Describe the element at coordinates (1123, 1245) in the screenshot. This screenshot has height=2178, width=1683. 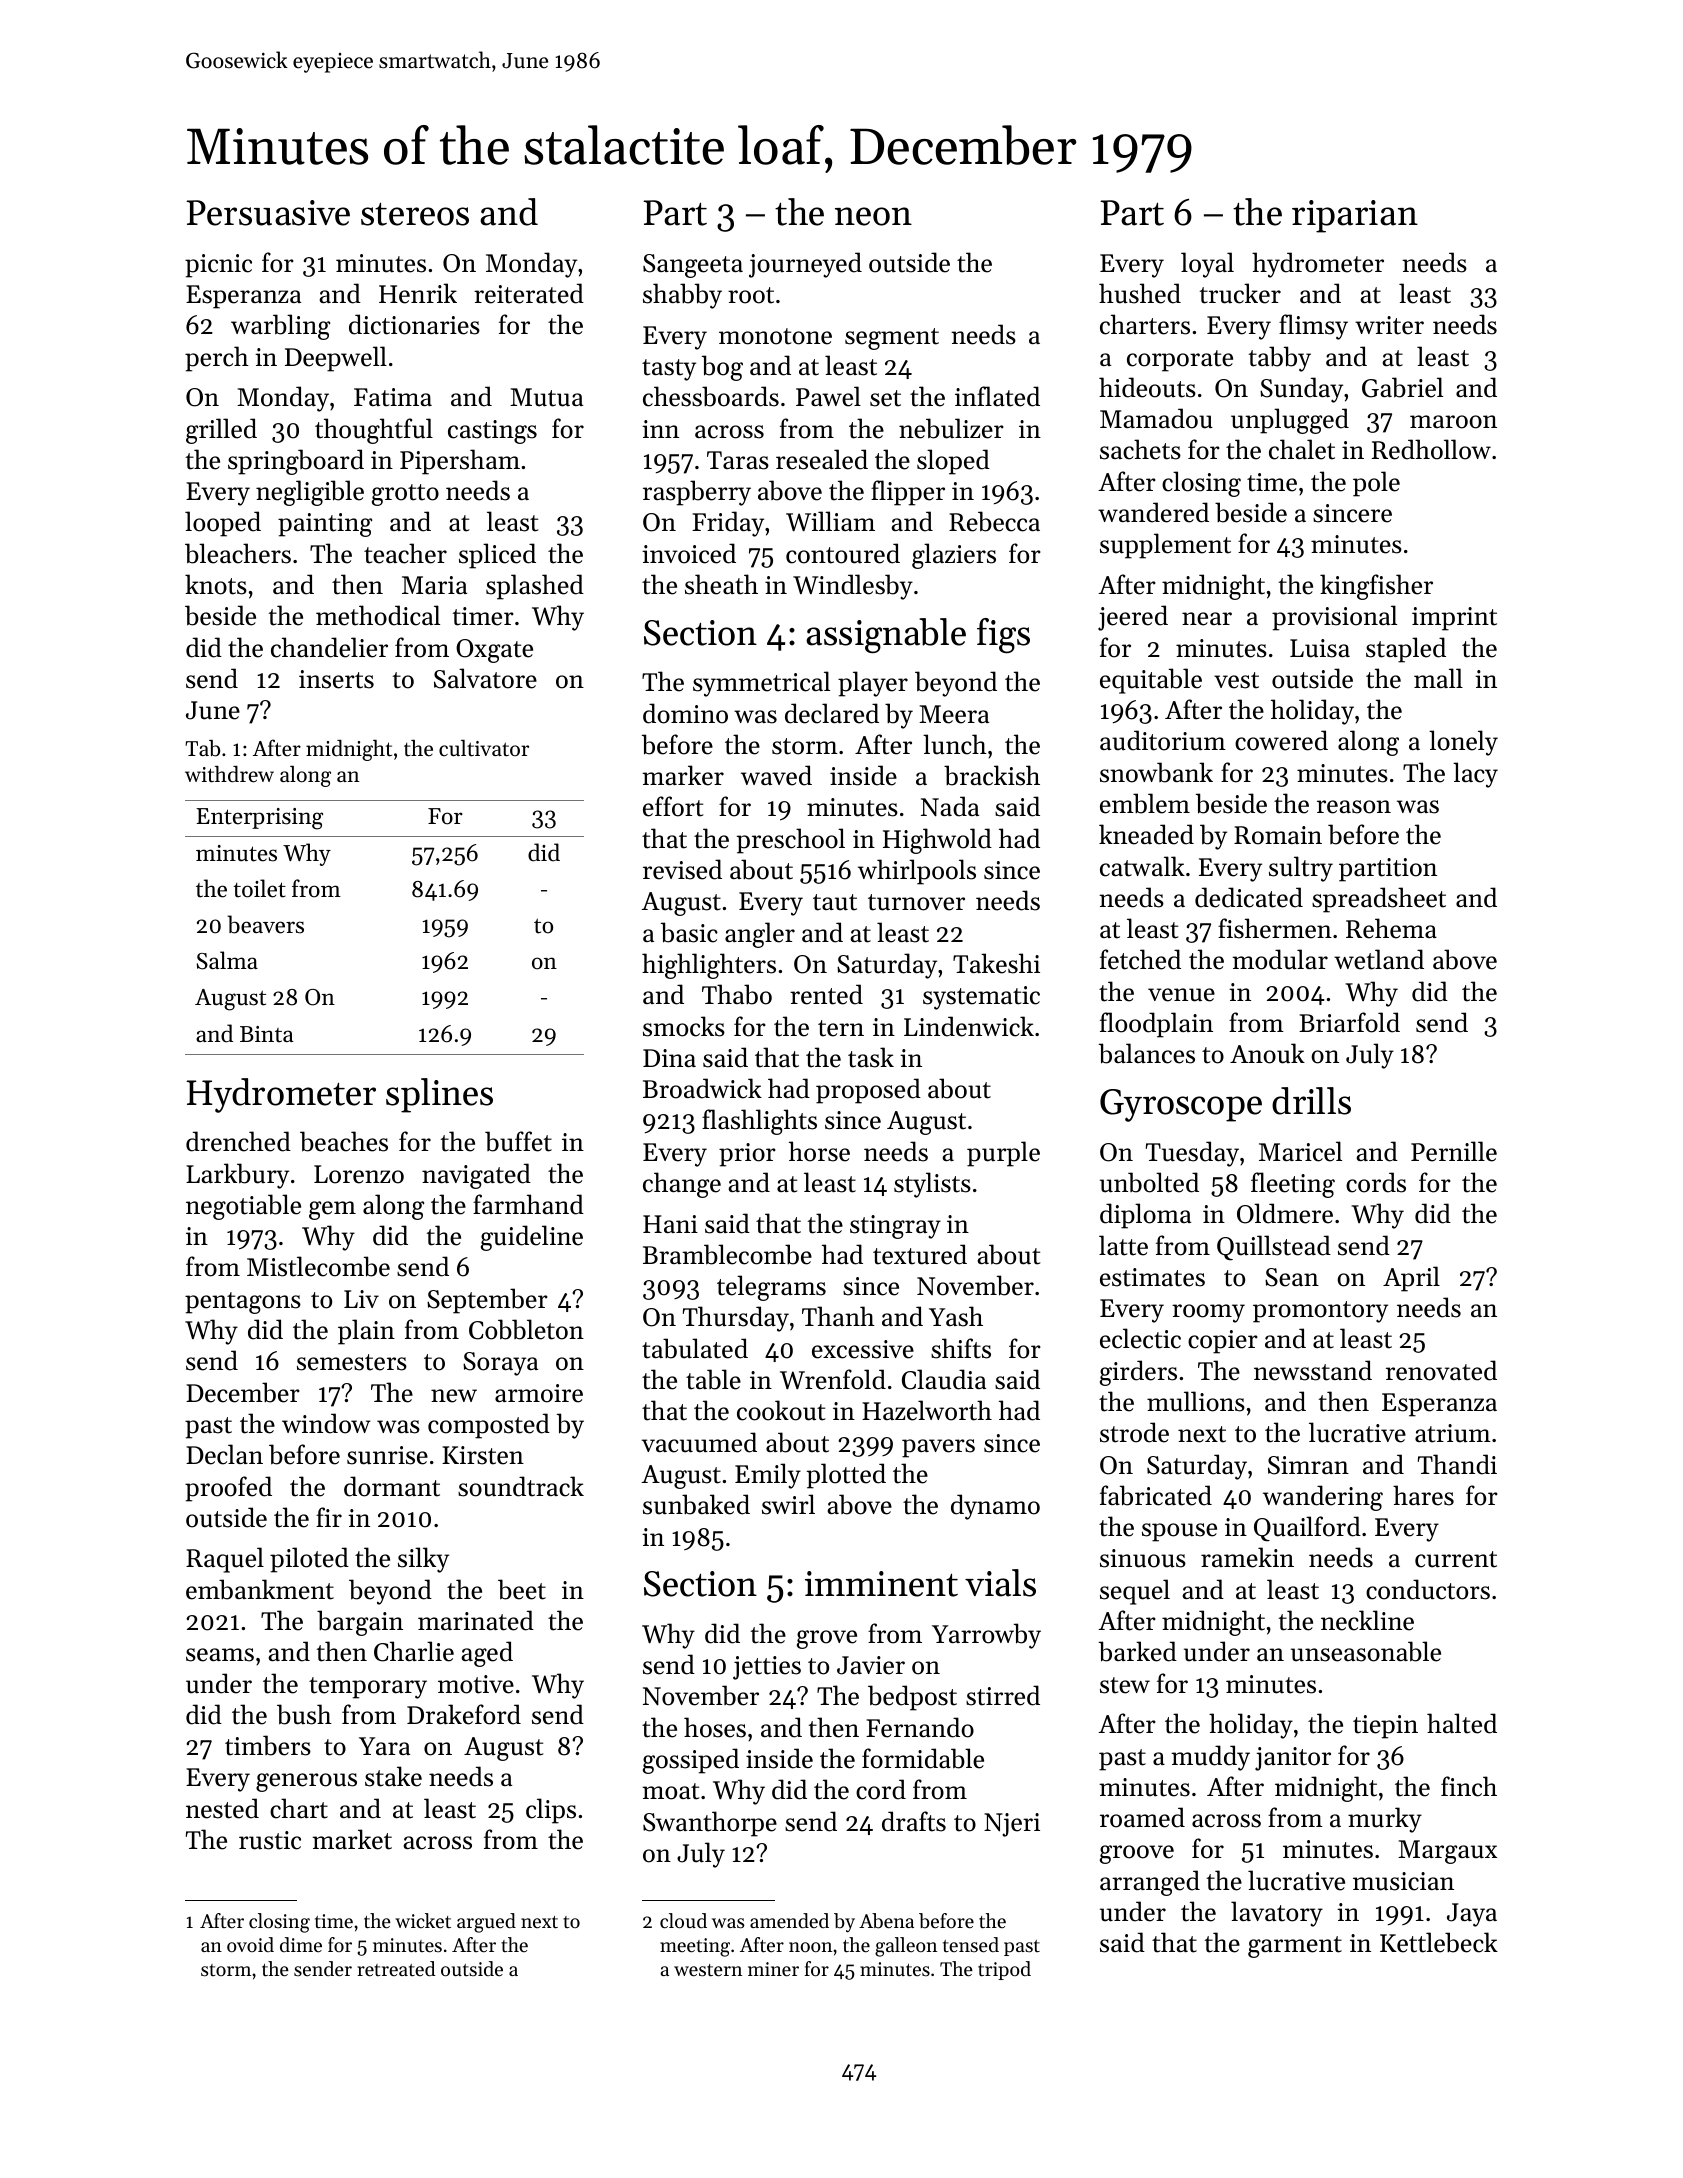
I see `latte` at that location.
